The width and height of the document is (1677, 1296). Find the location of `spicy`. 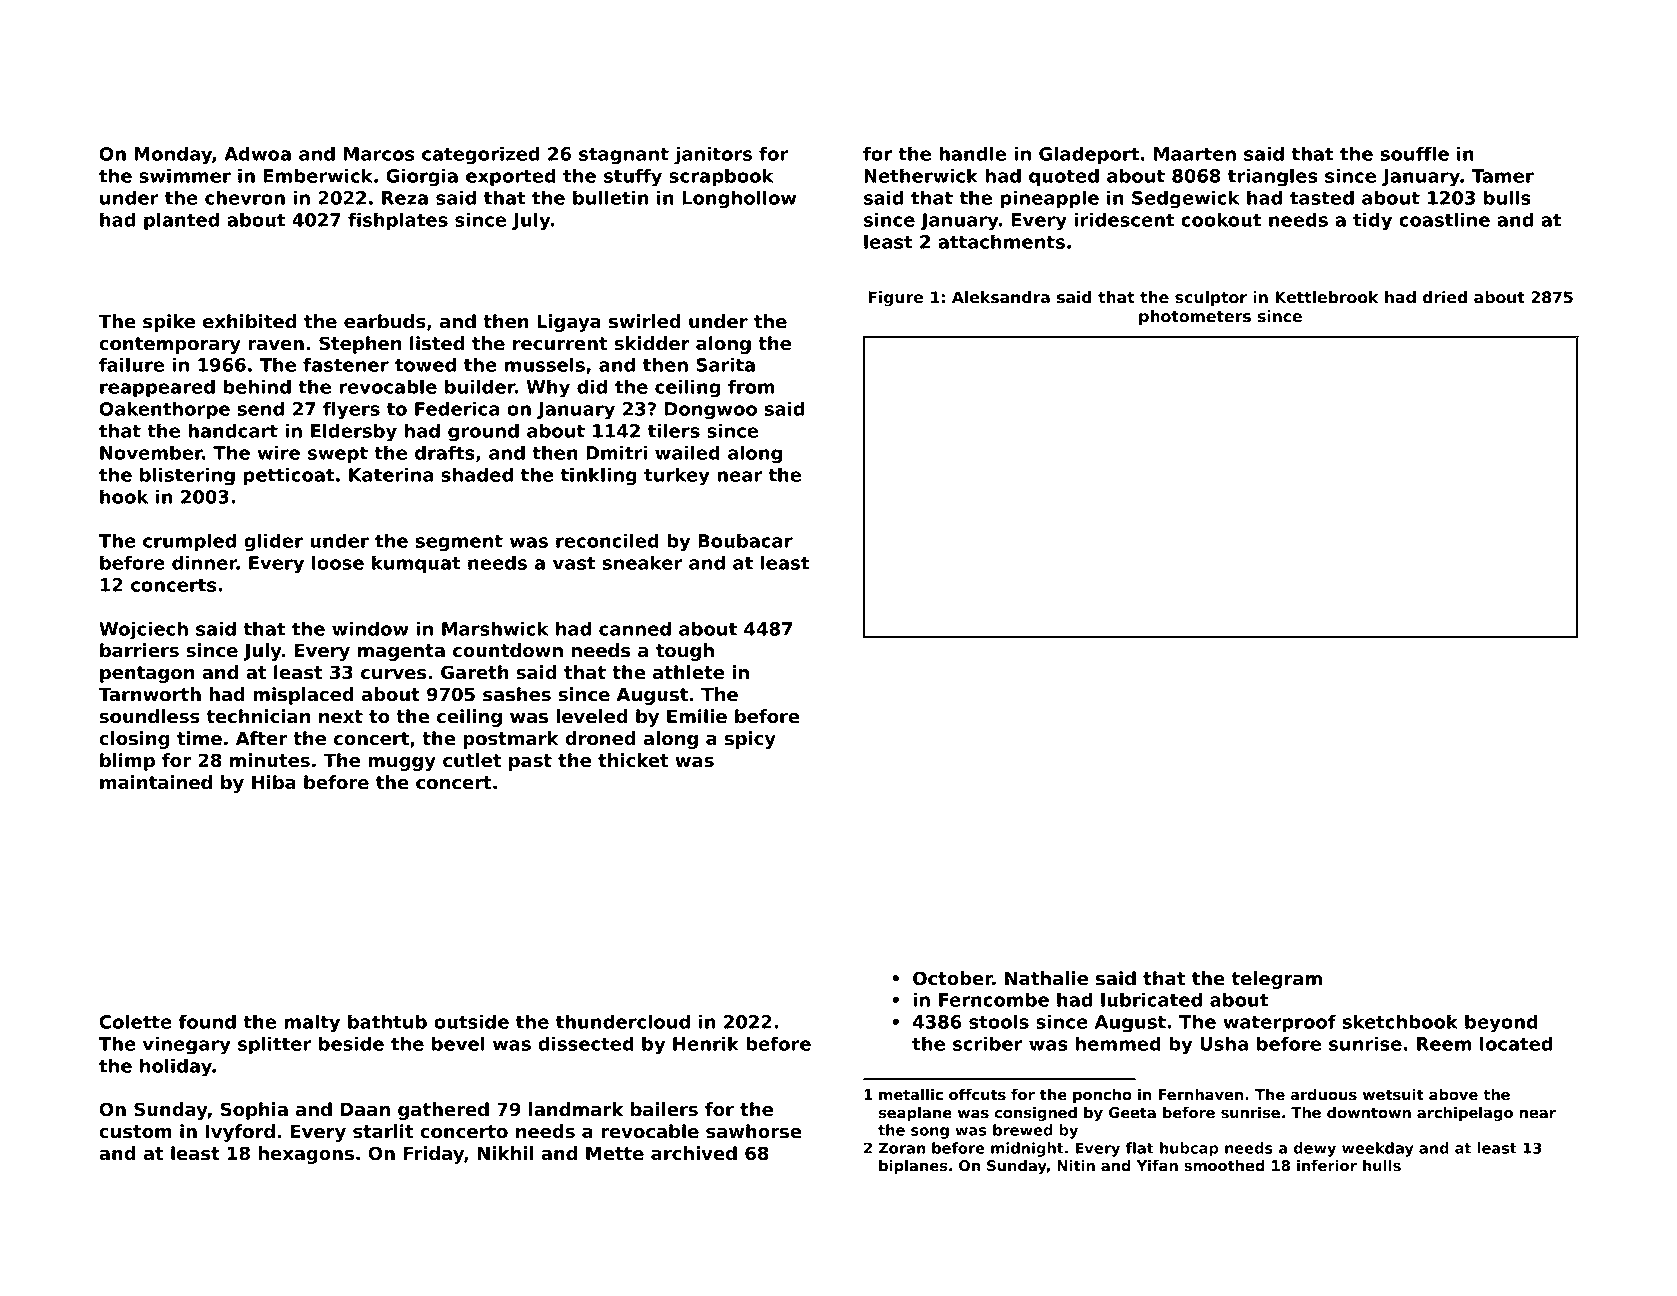

spicy is located at coordinates (750, 740).
